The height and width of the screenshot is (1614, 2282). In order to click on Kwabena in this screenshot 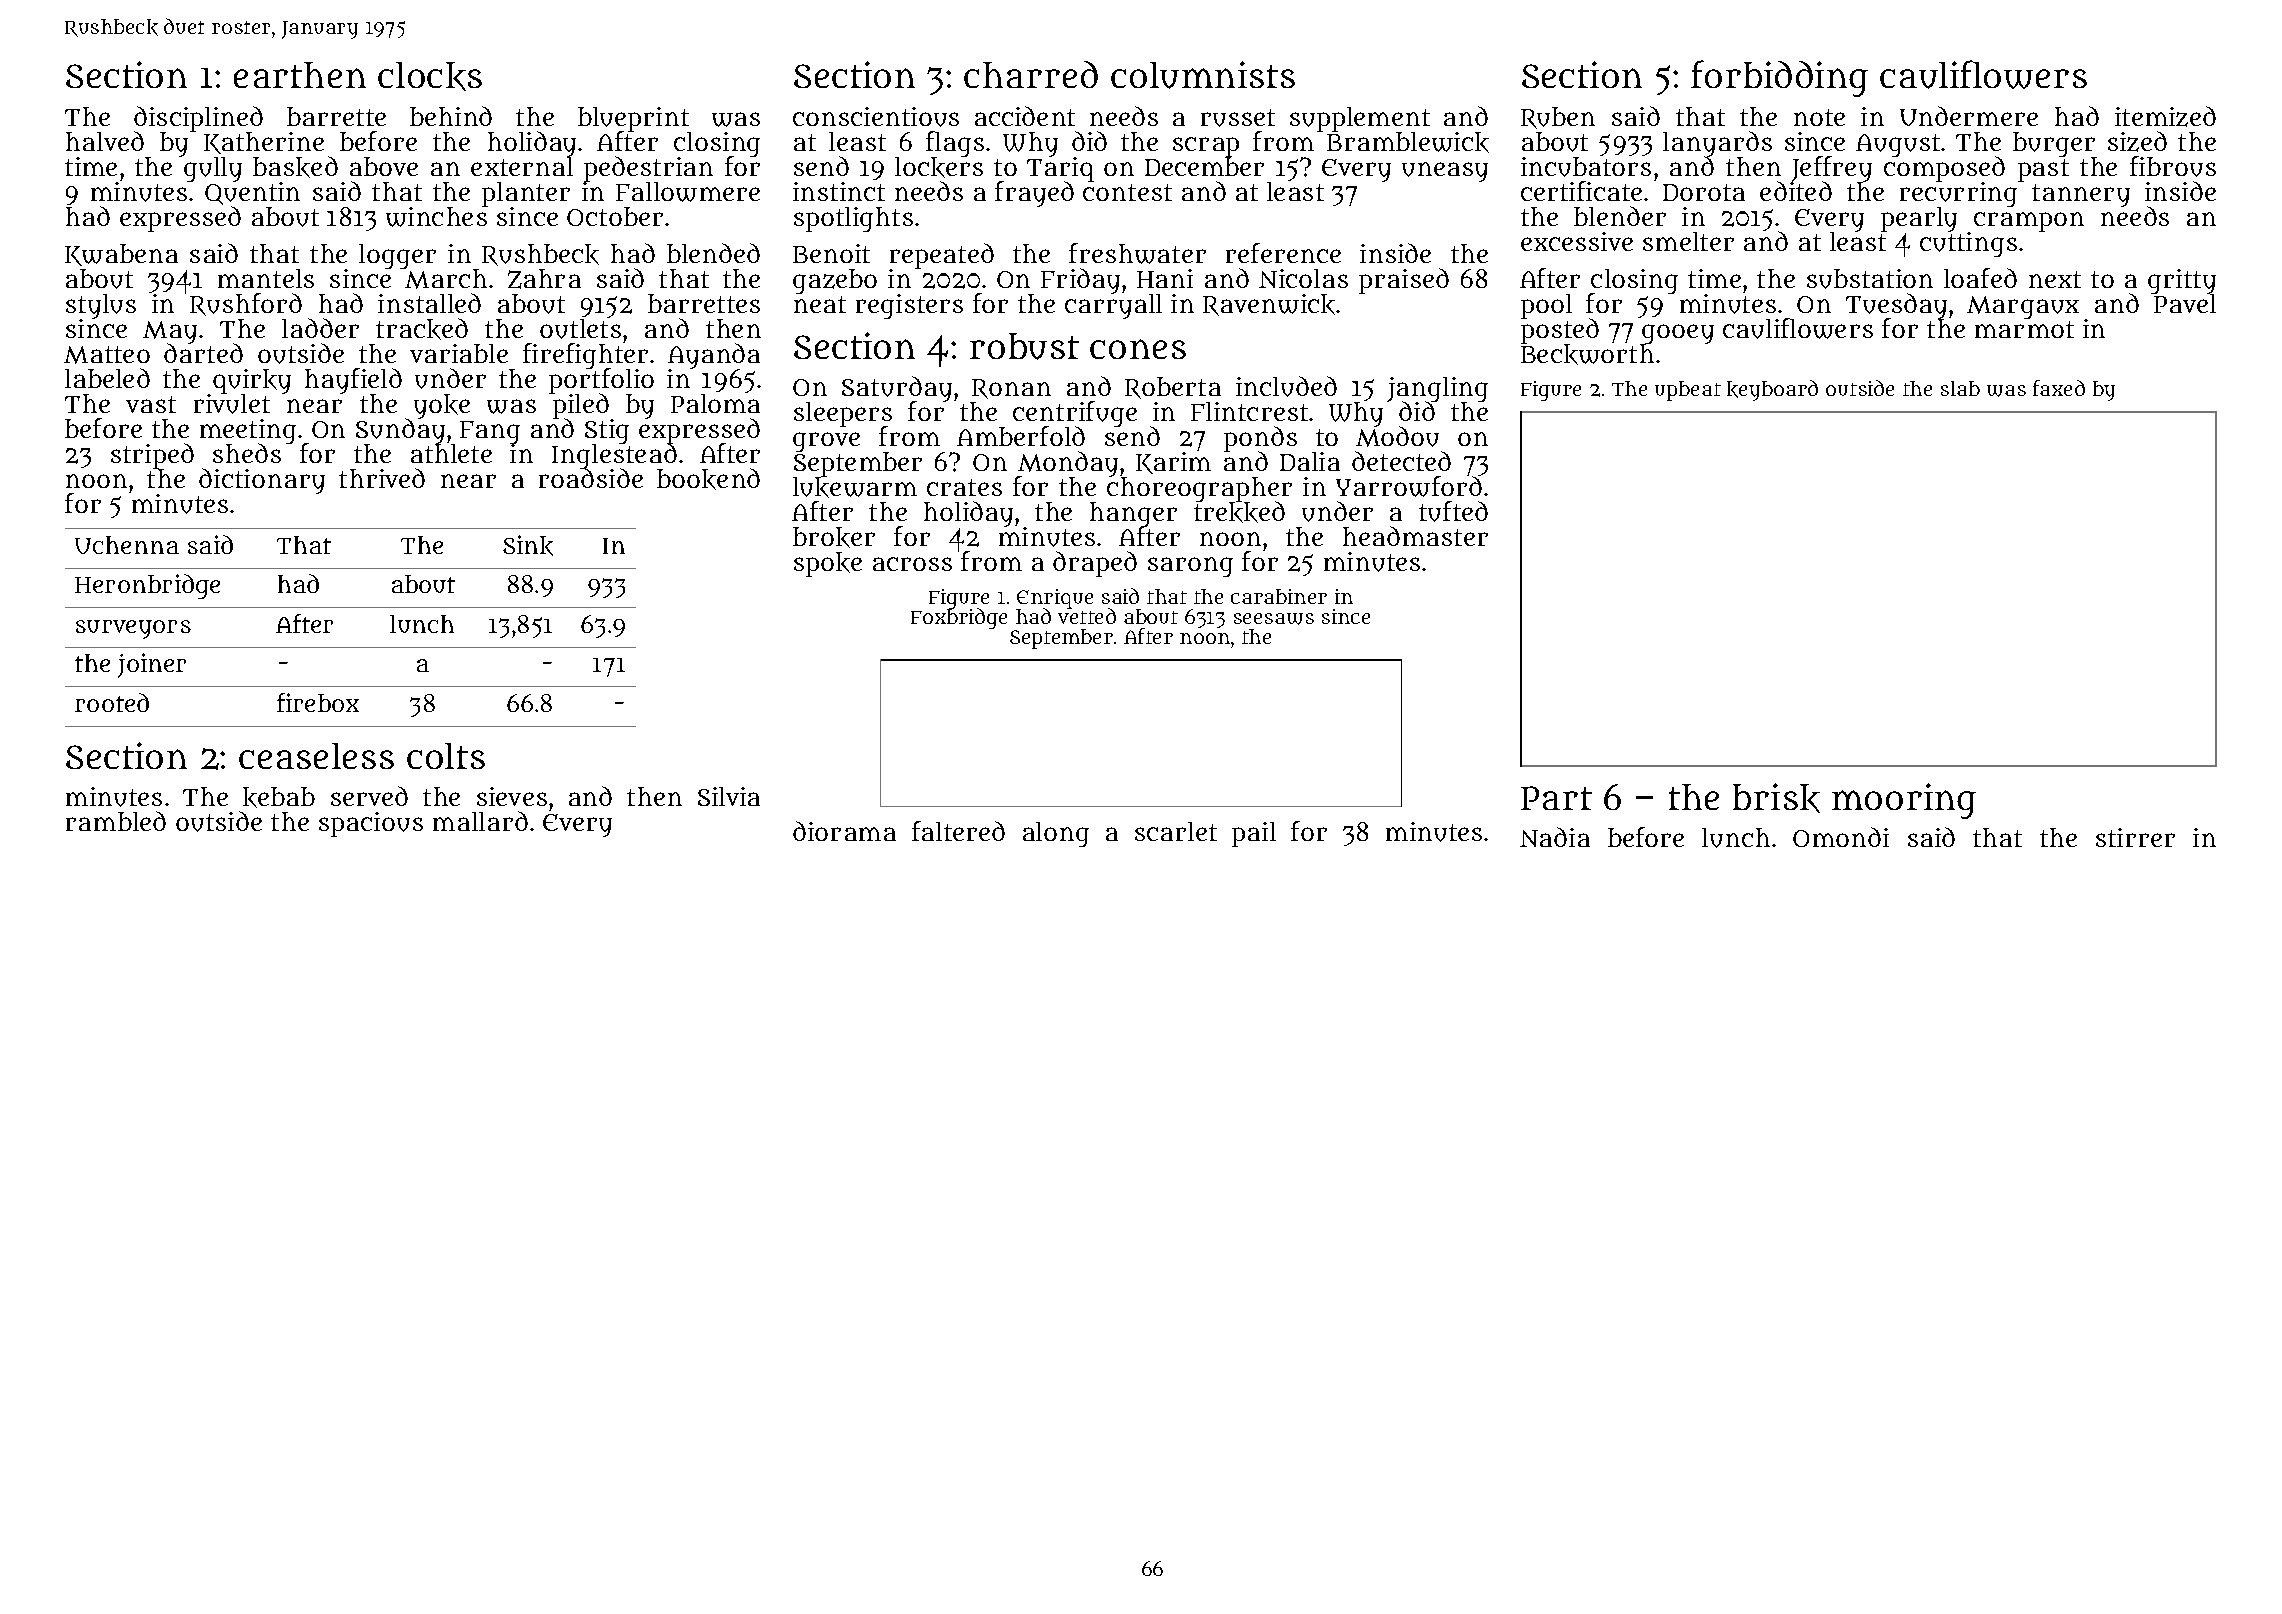, I will do `click(121, 255)`.
